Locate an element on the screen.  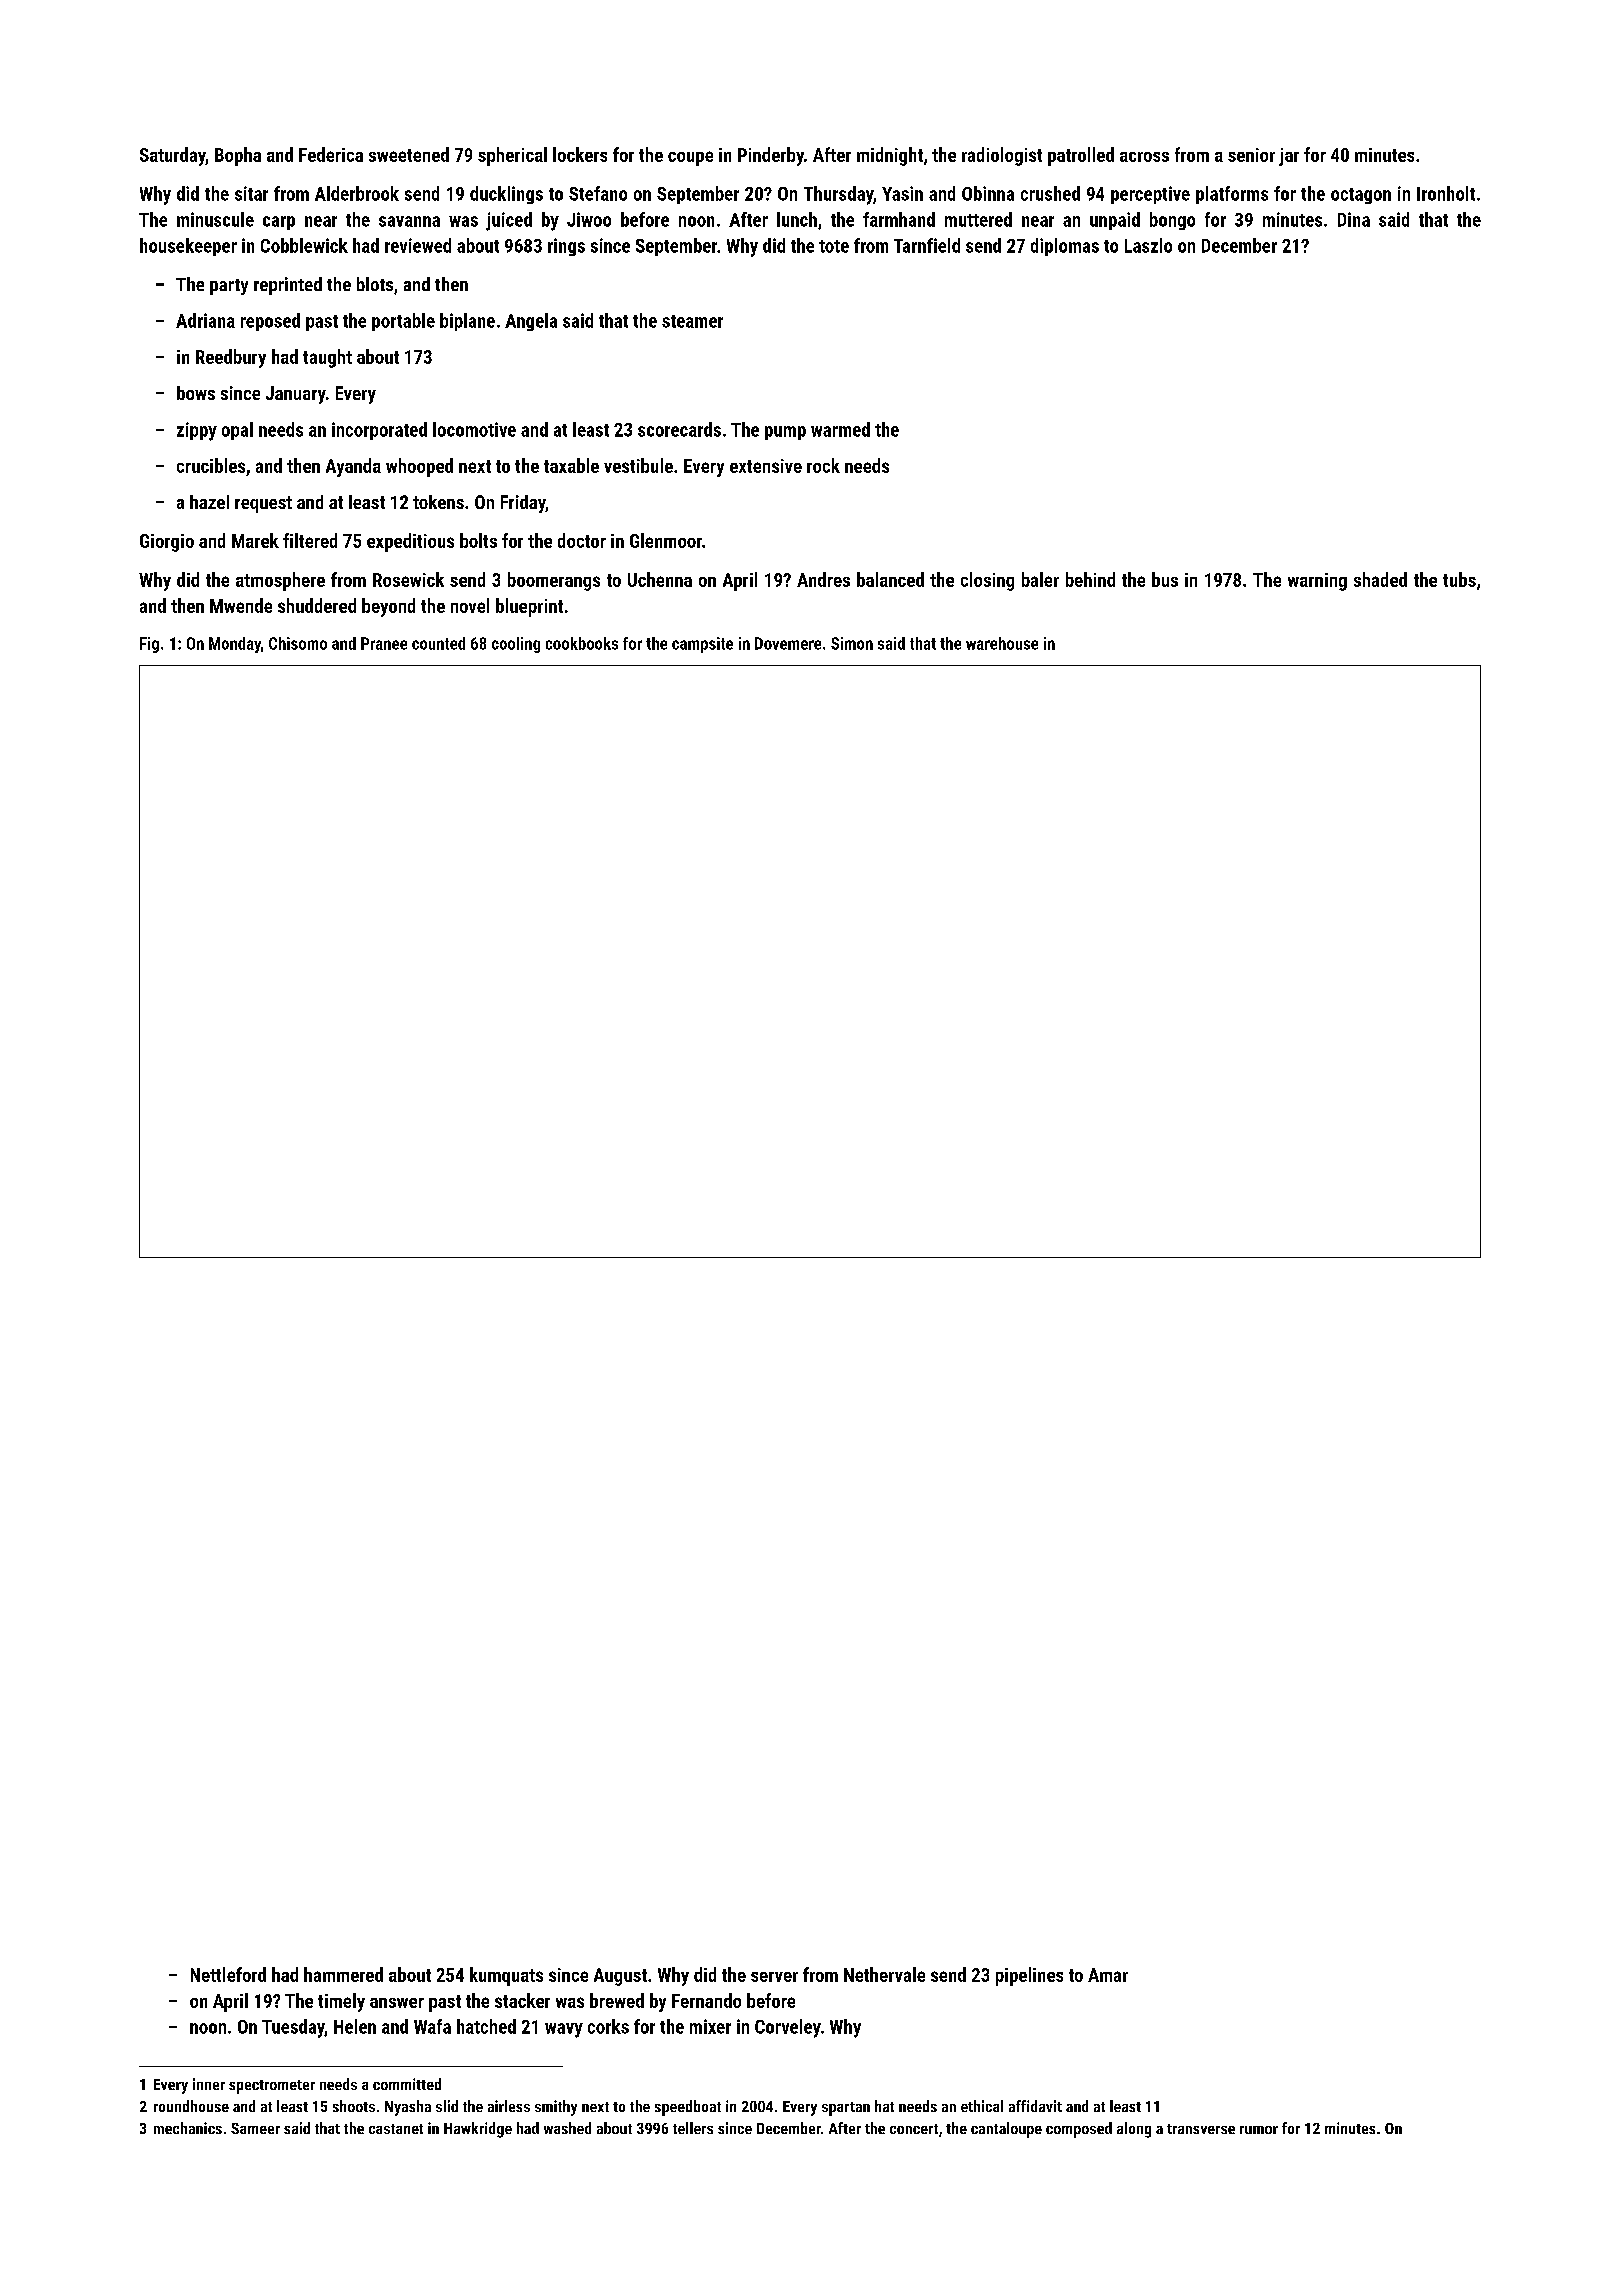
kumquats is located at coordinates (506, 1976).
